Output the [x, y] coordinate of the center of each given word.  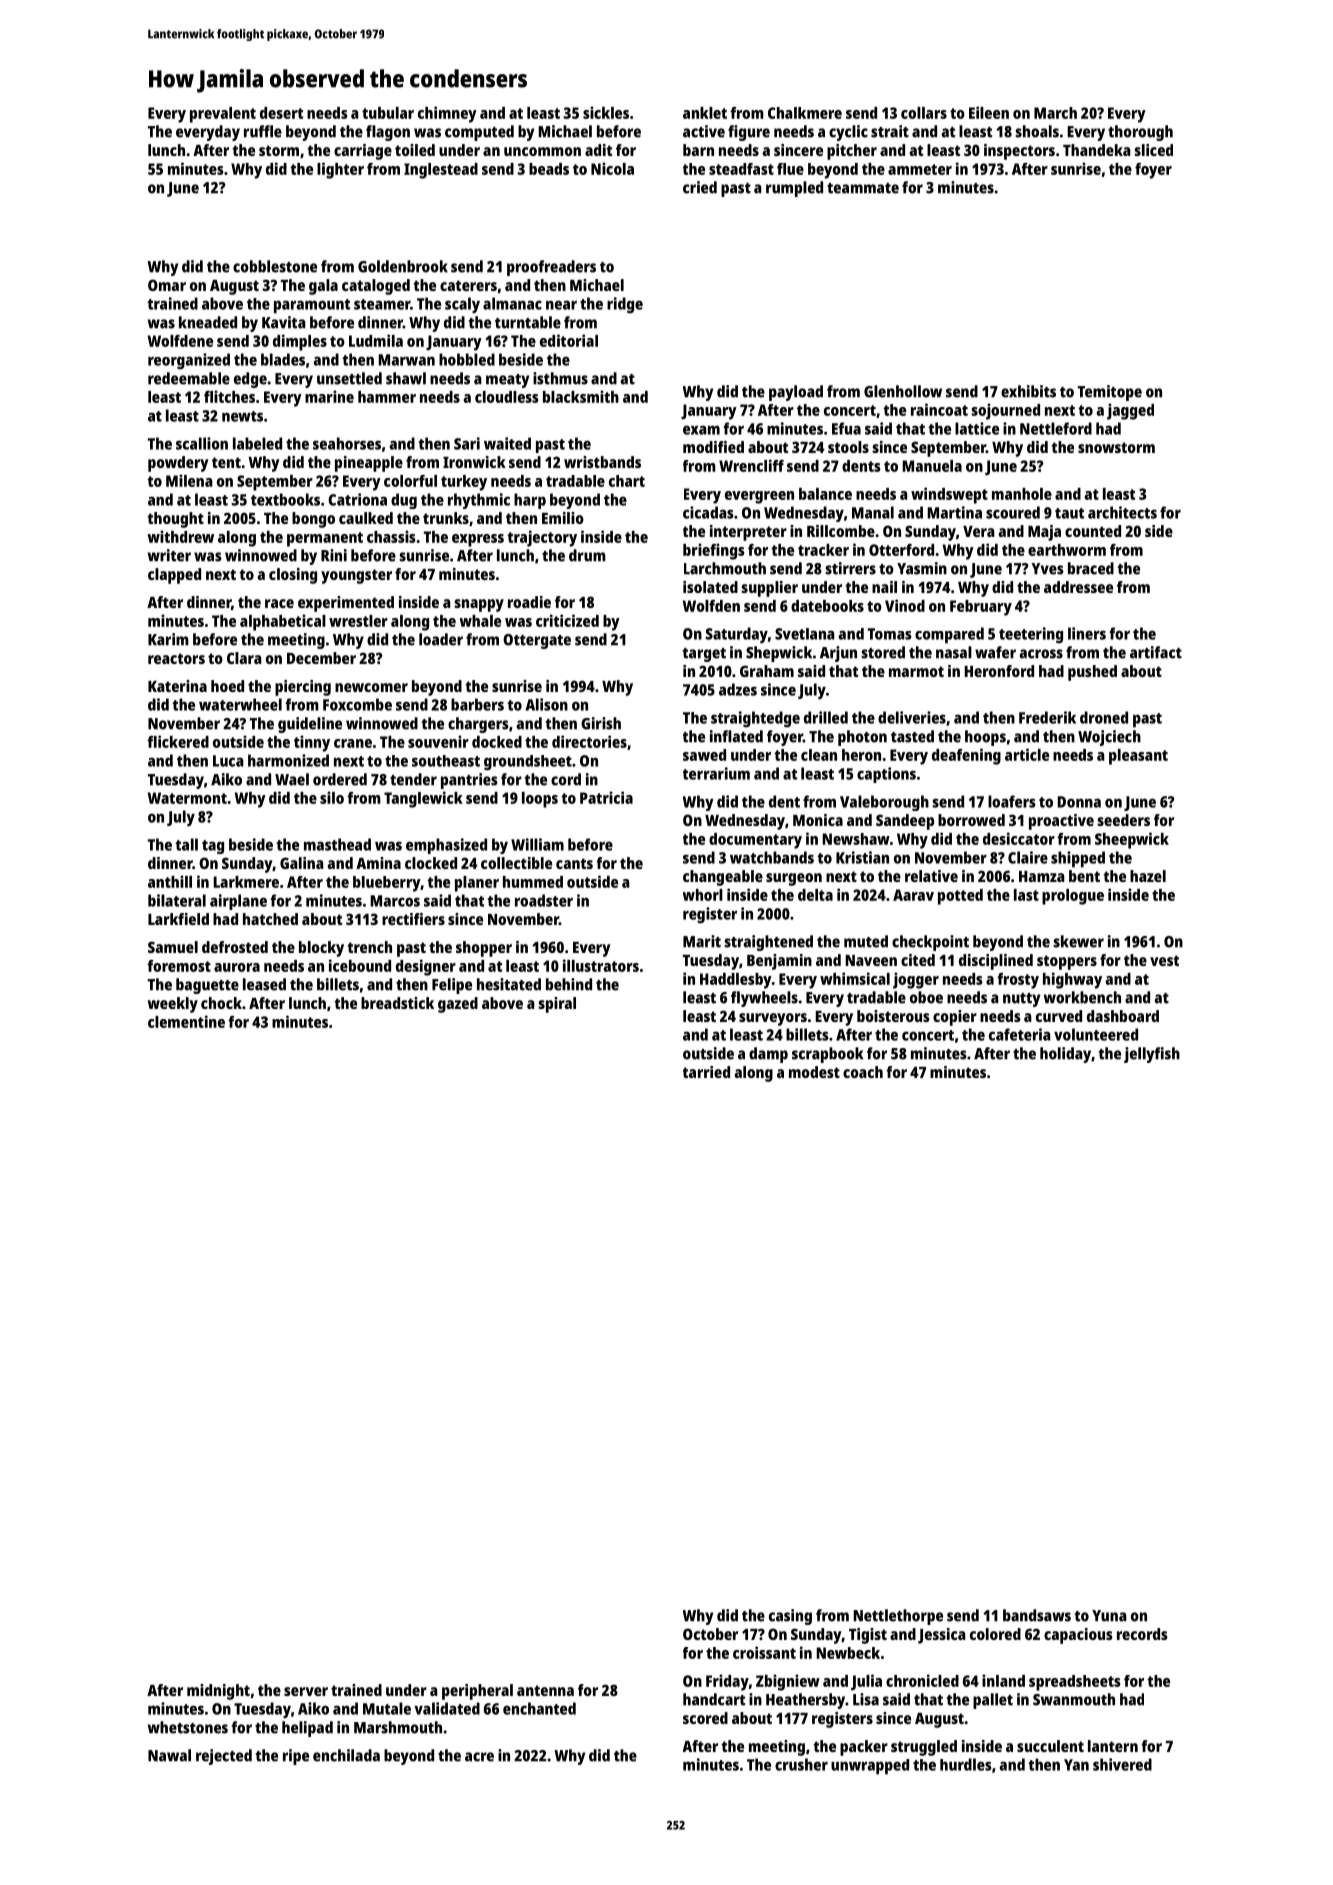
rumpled [794, 189]
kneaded [208, 322]
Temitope [1110, 393]
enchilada [346, 1755]
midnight [218, 1692]
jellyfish [1152, 1055]
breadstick [397, 1003]
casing [790, 1617]
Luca [228, 761]
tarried [706, 1072]
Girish [601, 723]
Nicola [612, 168]
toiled [415, 150]
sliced [1153, 150]
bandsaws [1037, 1615]
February [981, 608]
